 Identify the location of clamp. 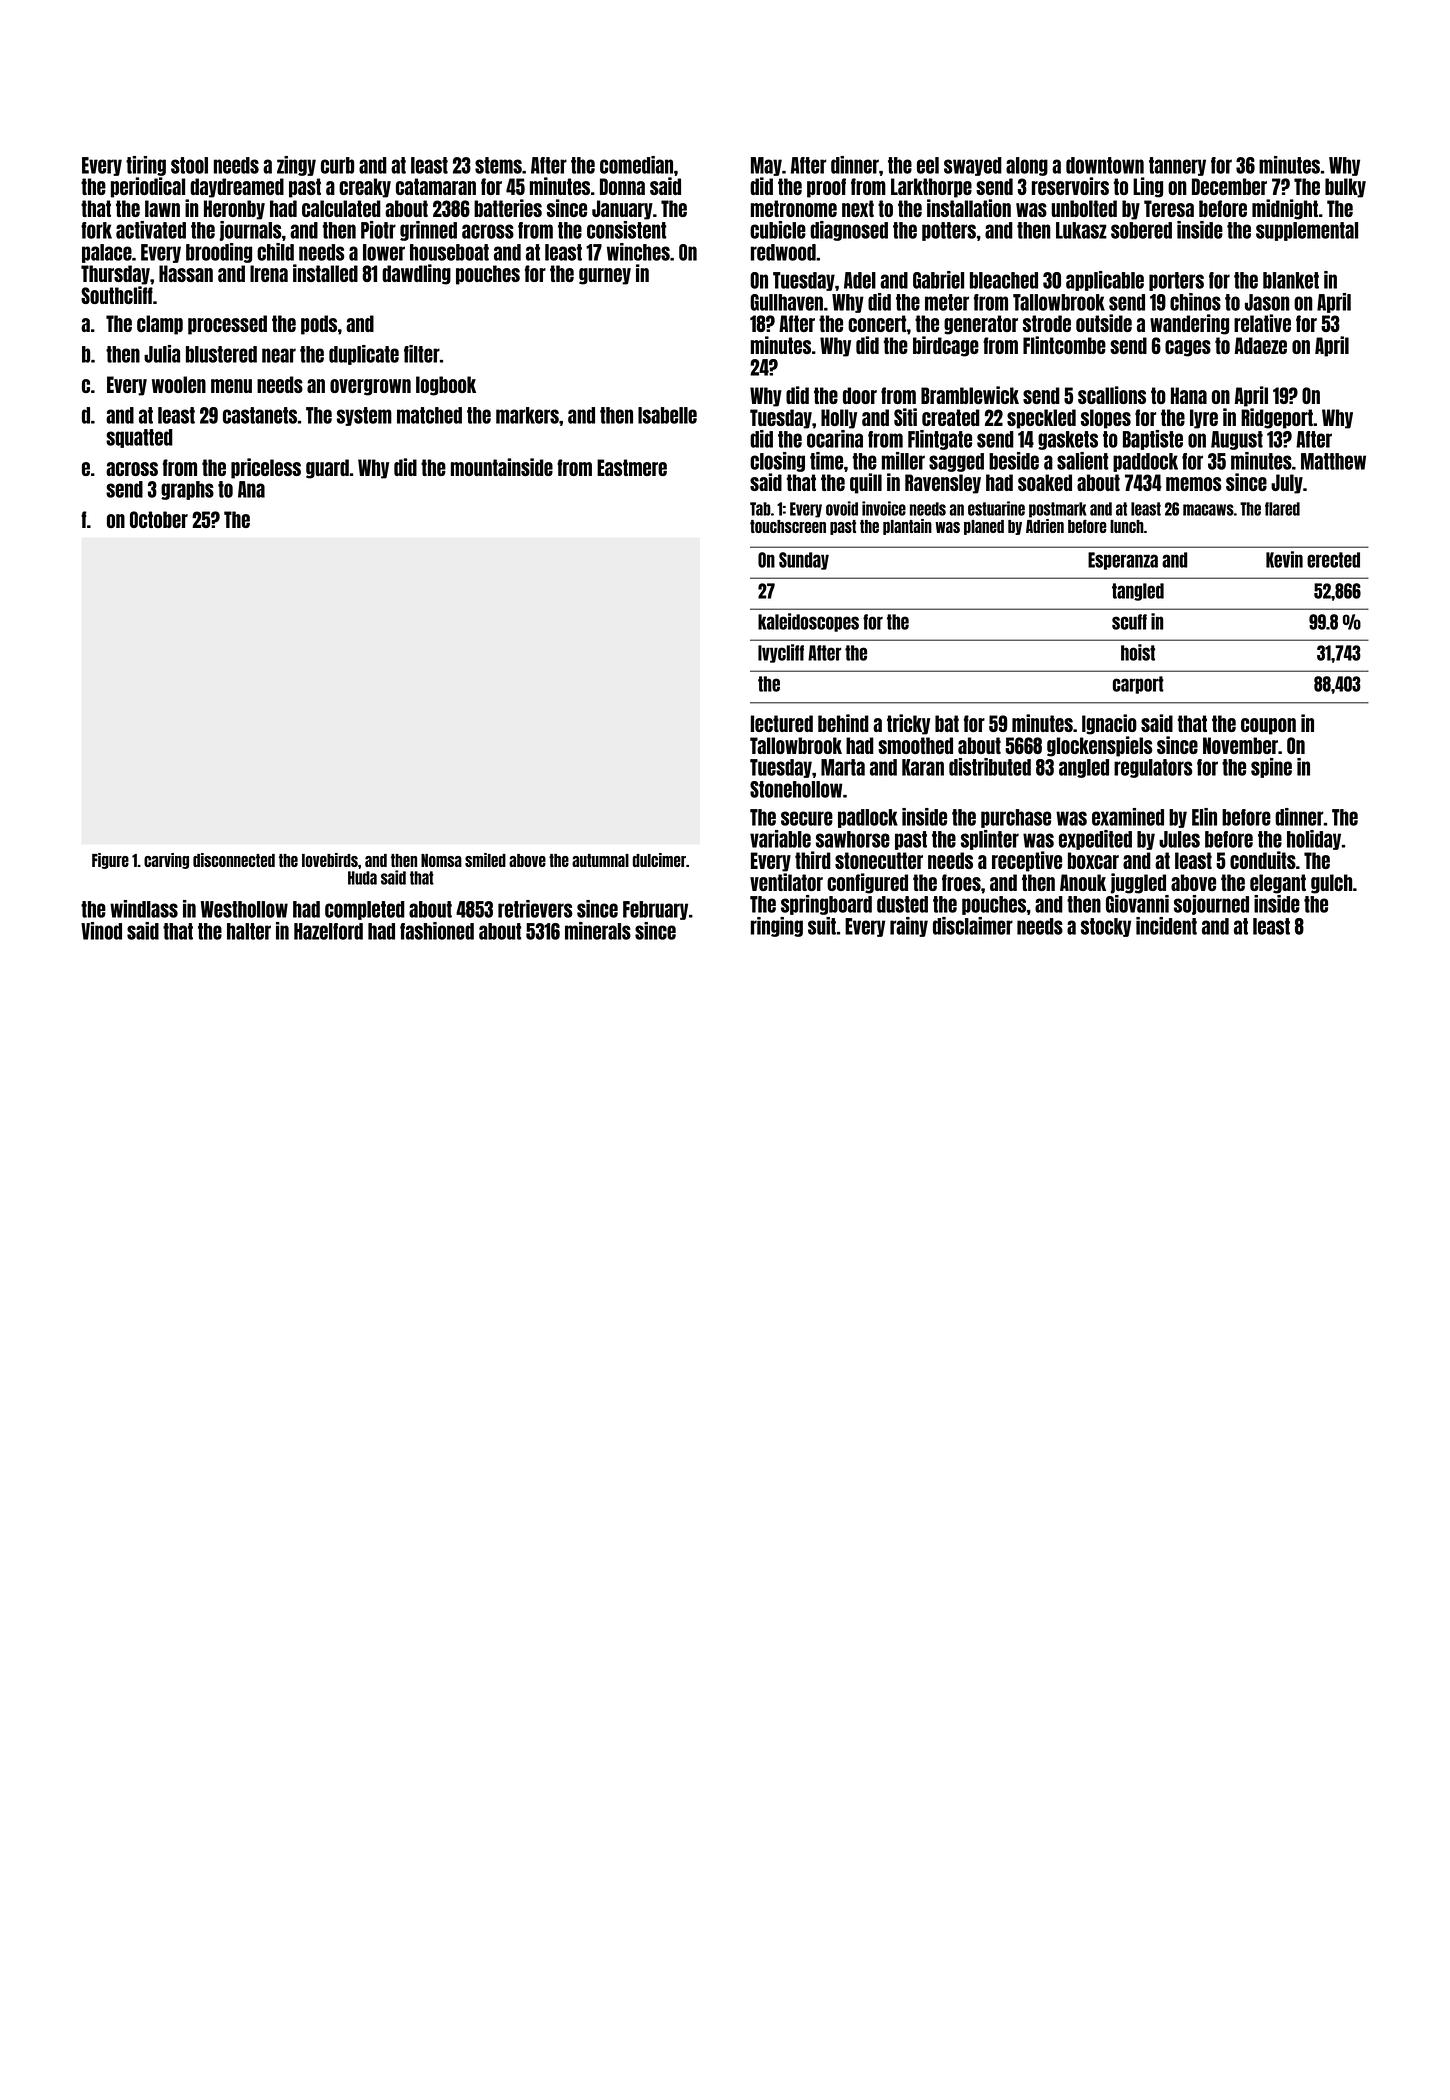
(160, 325).
